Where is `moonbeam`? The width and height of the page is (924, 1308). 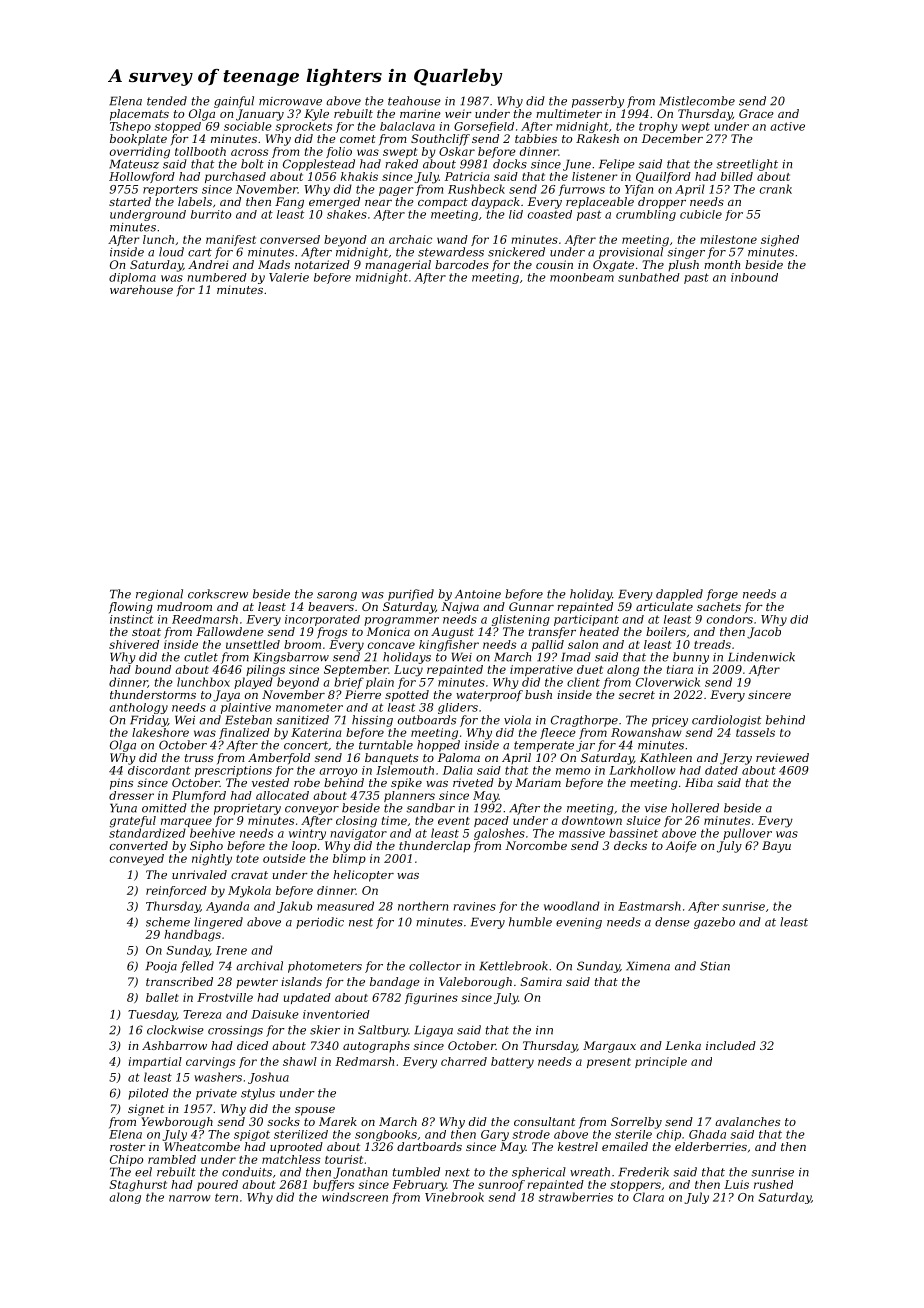
moonbeam is located at coordinates (582, 277).
